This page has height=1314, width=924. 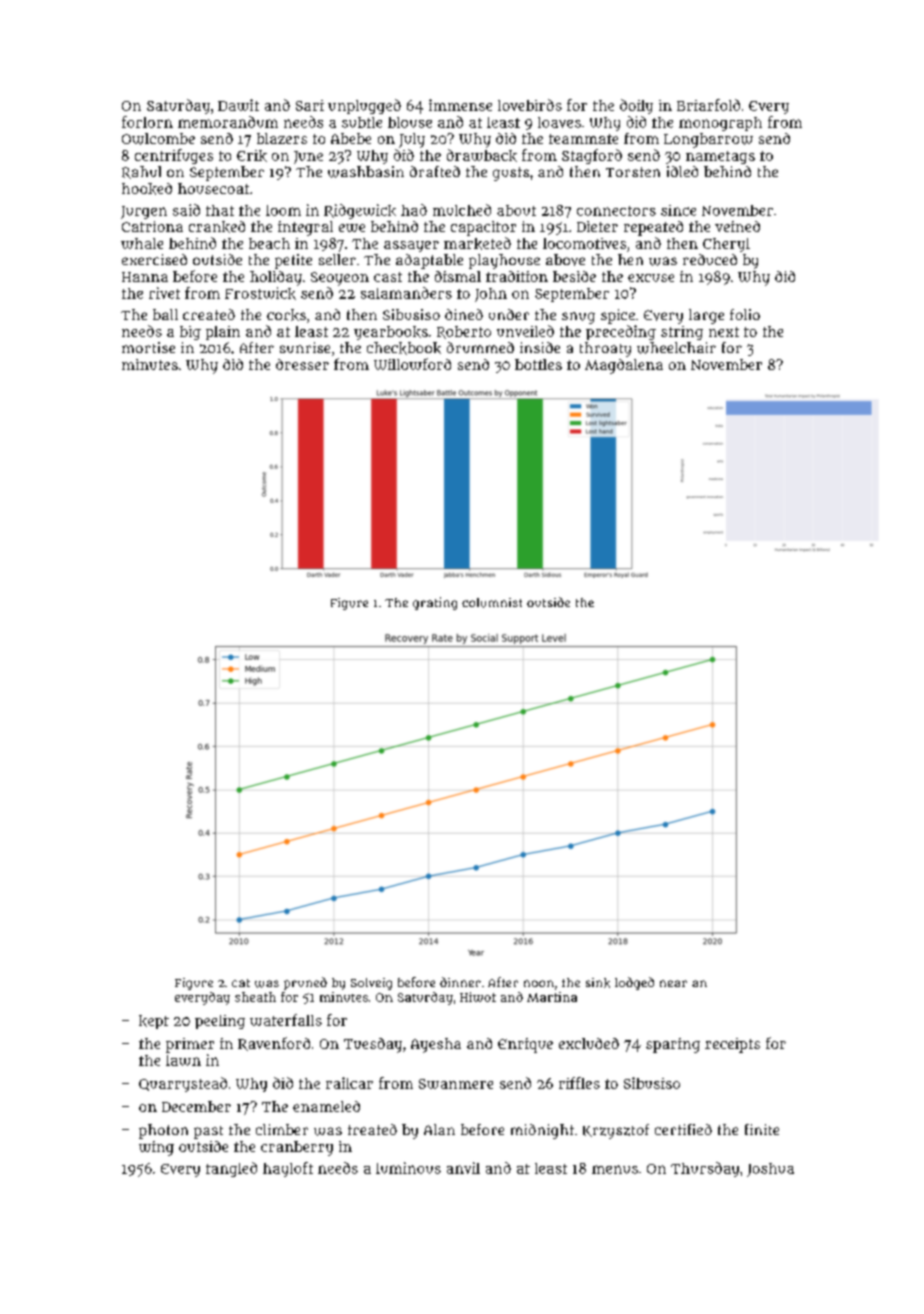 I want to click on unplugged, so click(x=364, y=106).
